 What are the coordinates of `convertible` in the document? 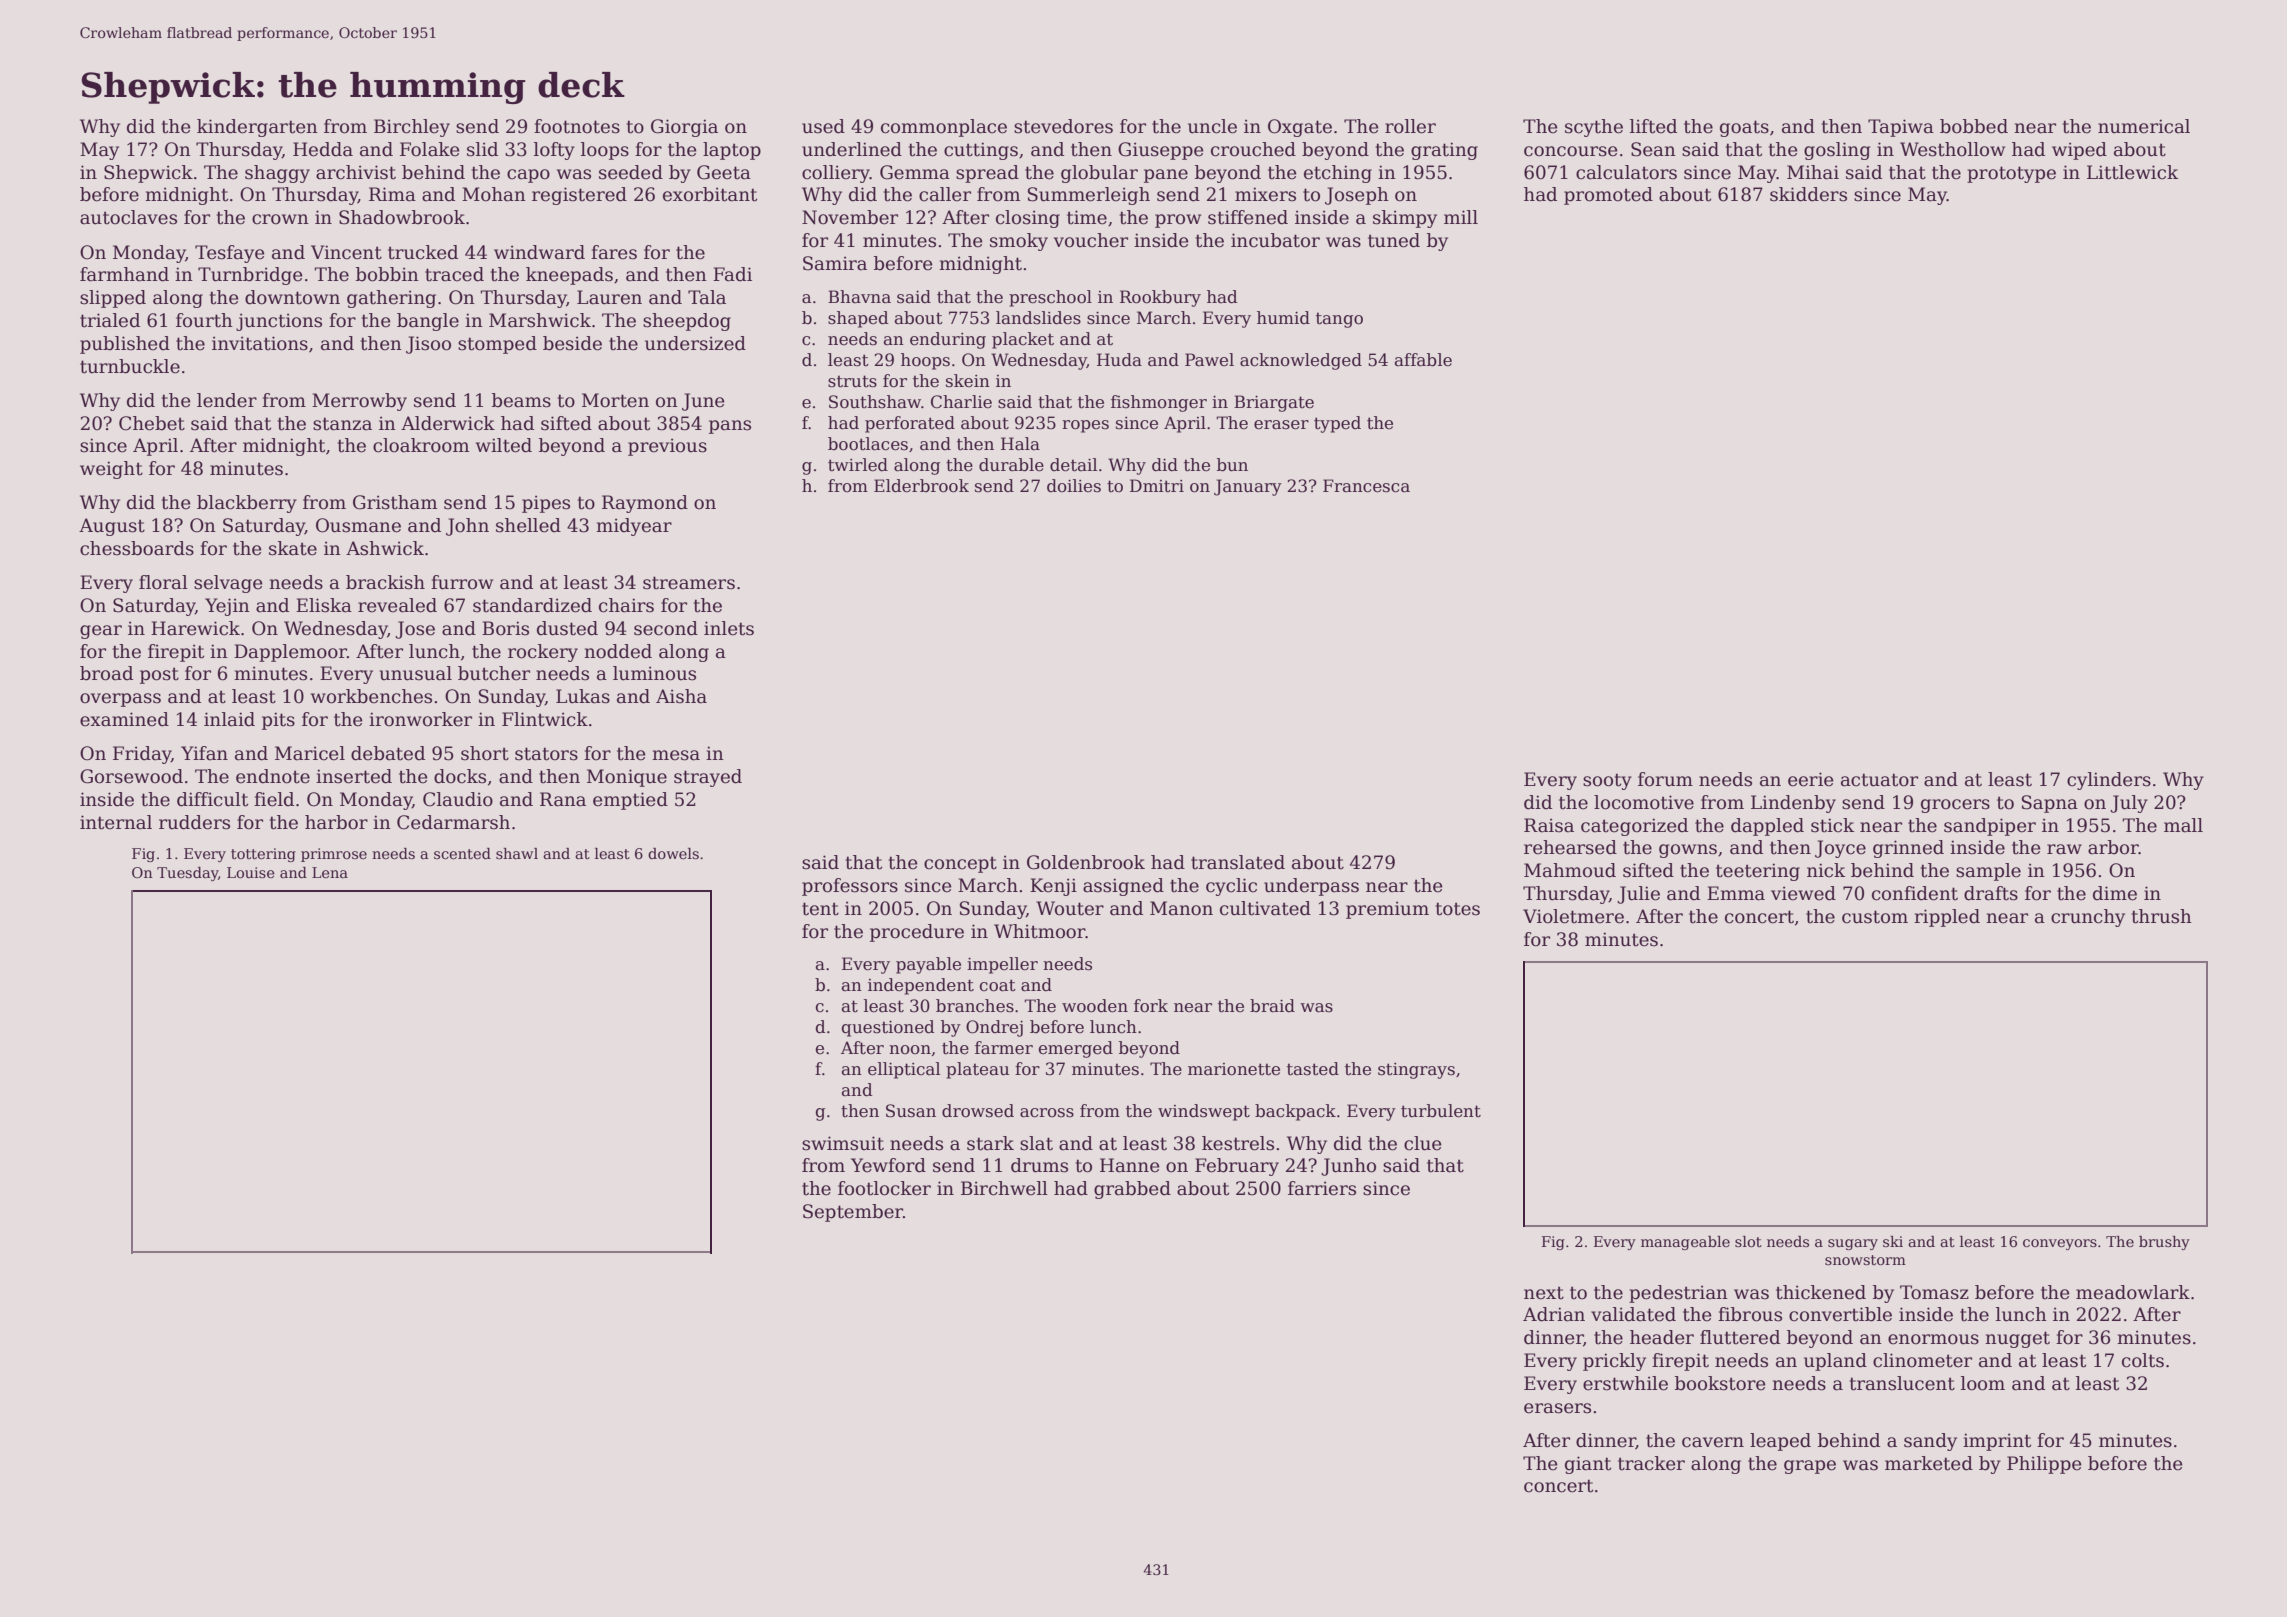 It's located at (1840, 1314).
